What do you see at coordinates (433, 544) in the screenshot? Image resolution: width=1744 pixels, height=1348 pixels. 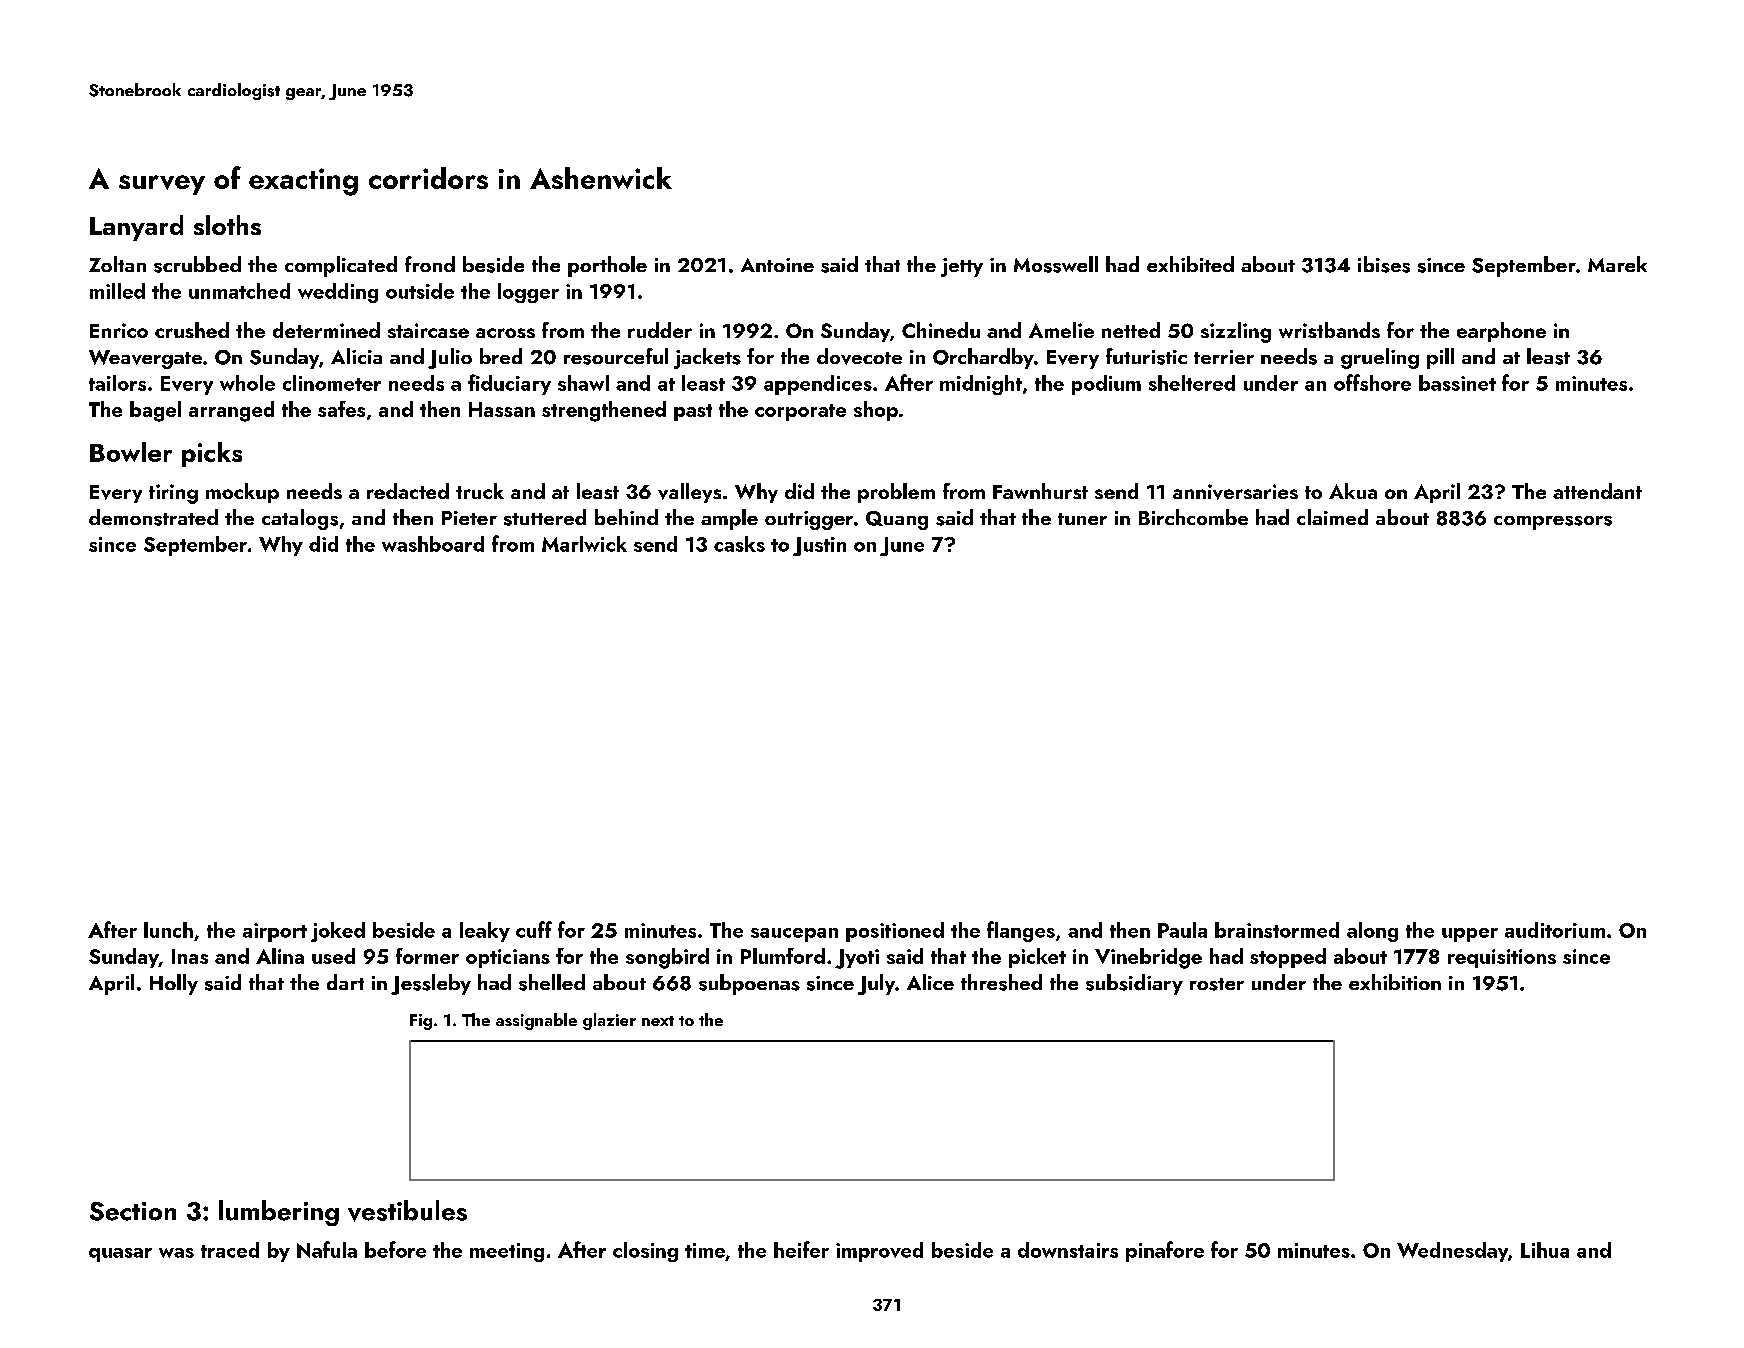 I see `washboard` at bounding box center [433, 544].
